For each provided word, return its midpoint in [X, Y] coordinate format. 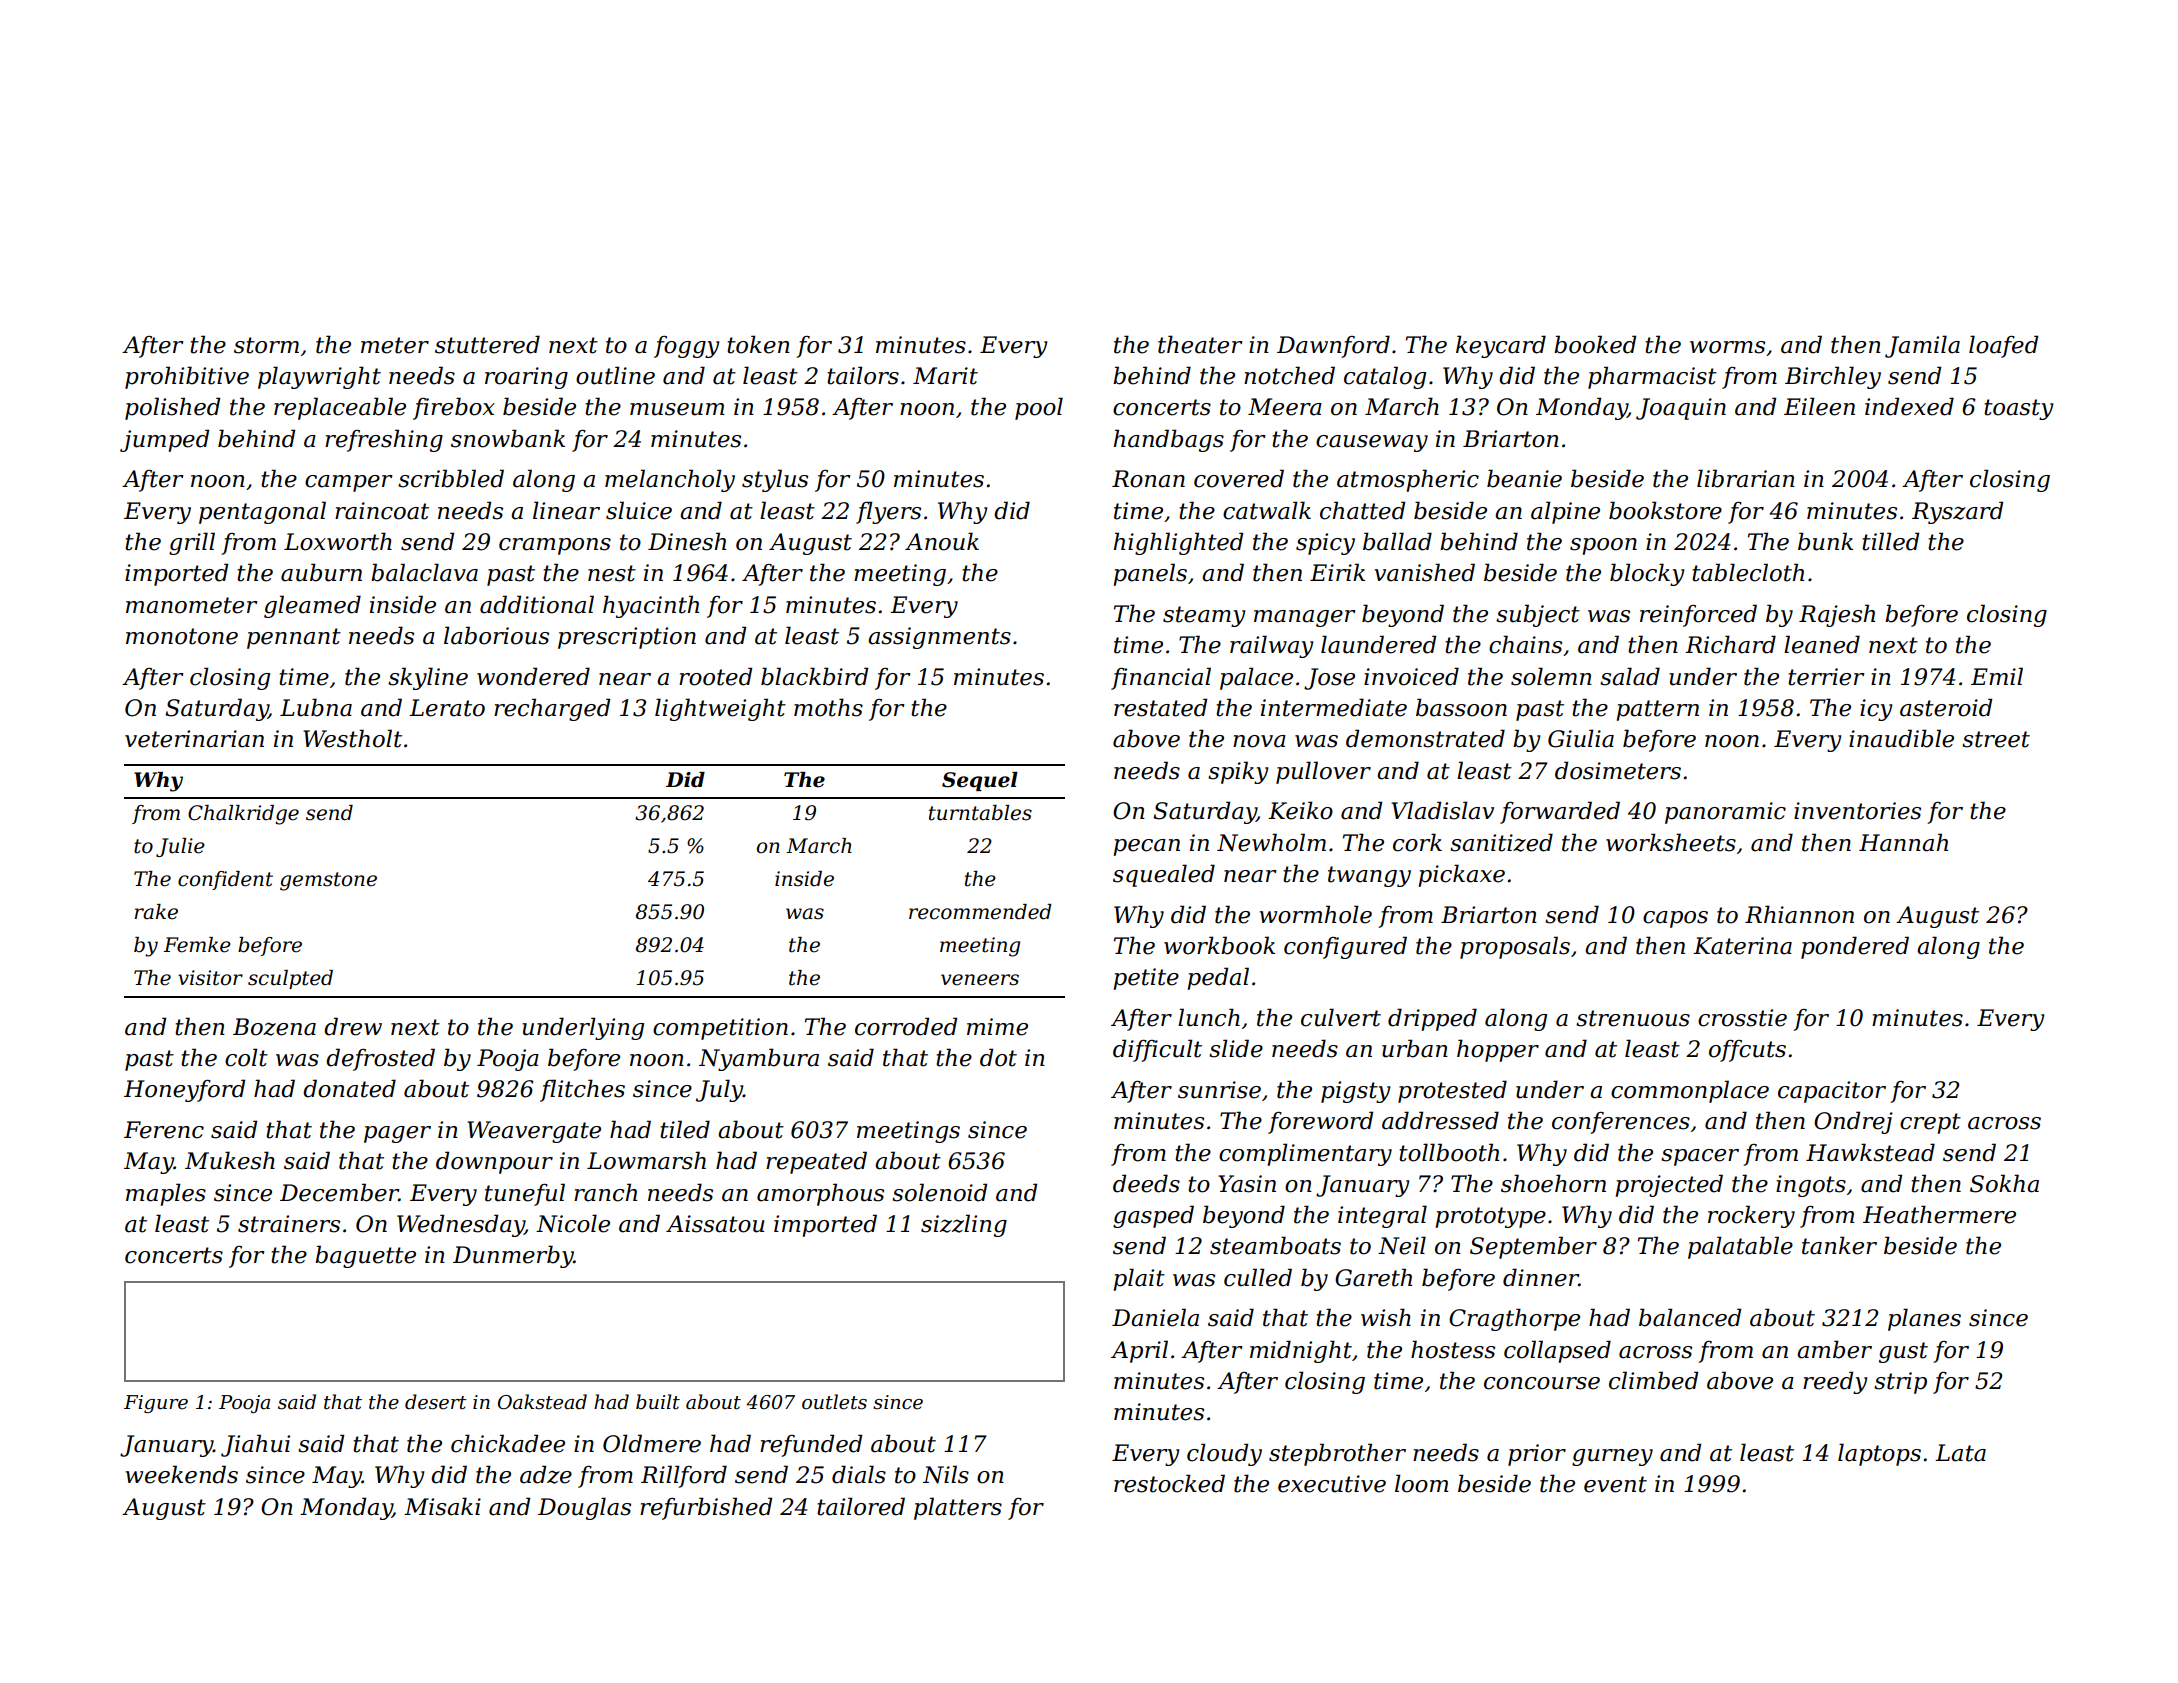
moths [828, 707]
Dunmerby [513, 1256]
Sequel [980, 781]
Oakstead [542, 1402]
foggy [686, 347]
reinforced [1698, 615]
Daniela [1155, 1317]
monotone [182, 636]
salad [1630, 676]
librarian [1746, 478]
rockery [1751, 1216]
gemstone [328, 881]
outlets [834, 1402]
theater [1200, 344]
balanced [1690, 1317]
